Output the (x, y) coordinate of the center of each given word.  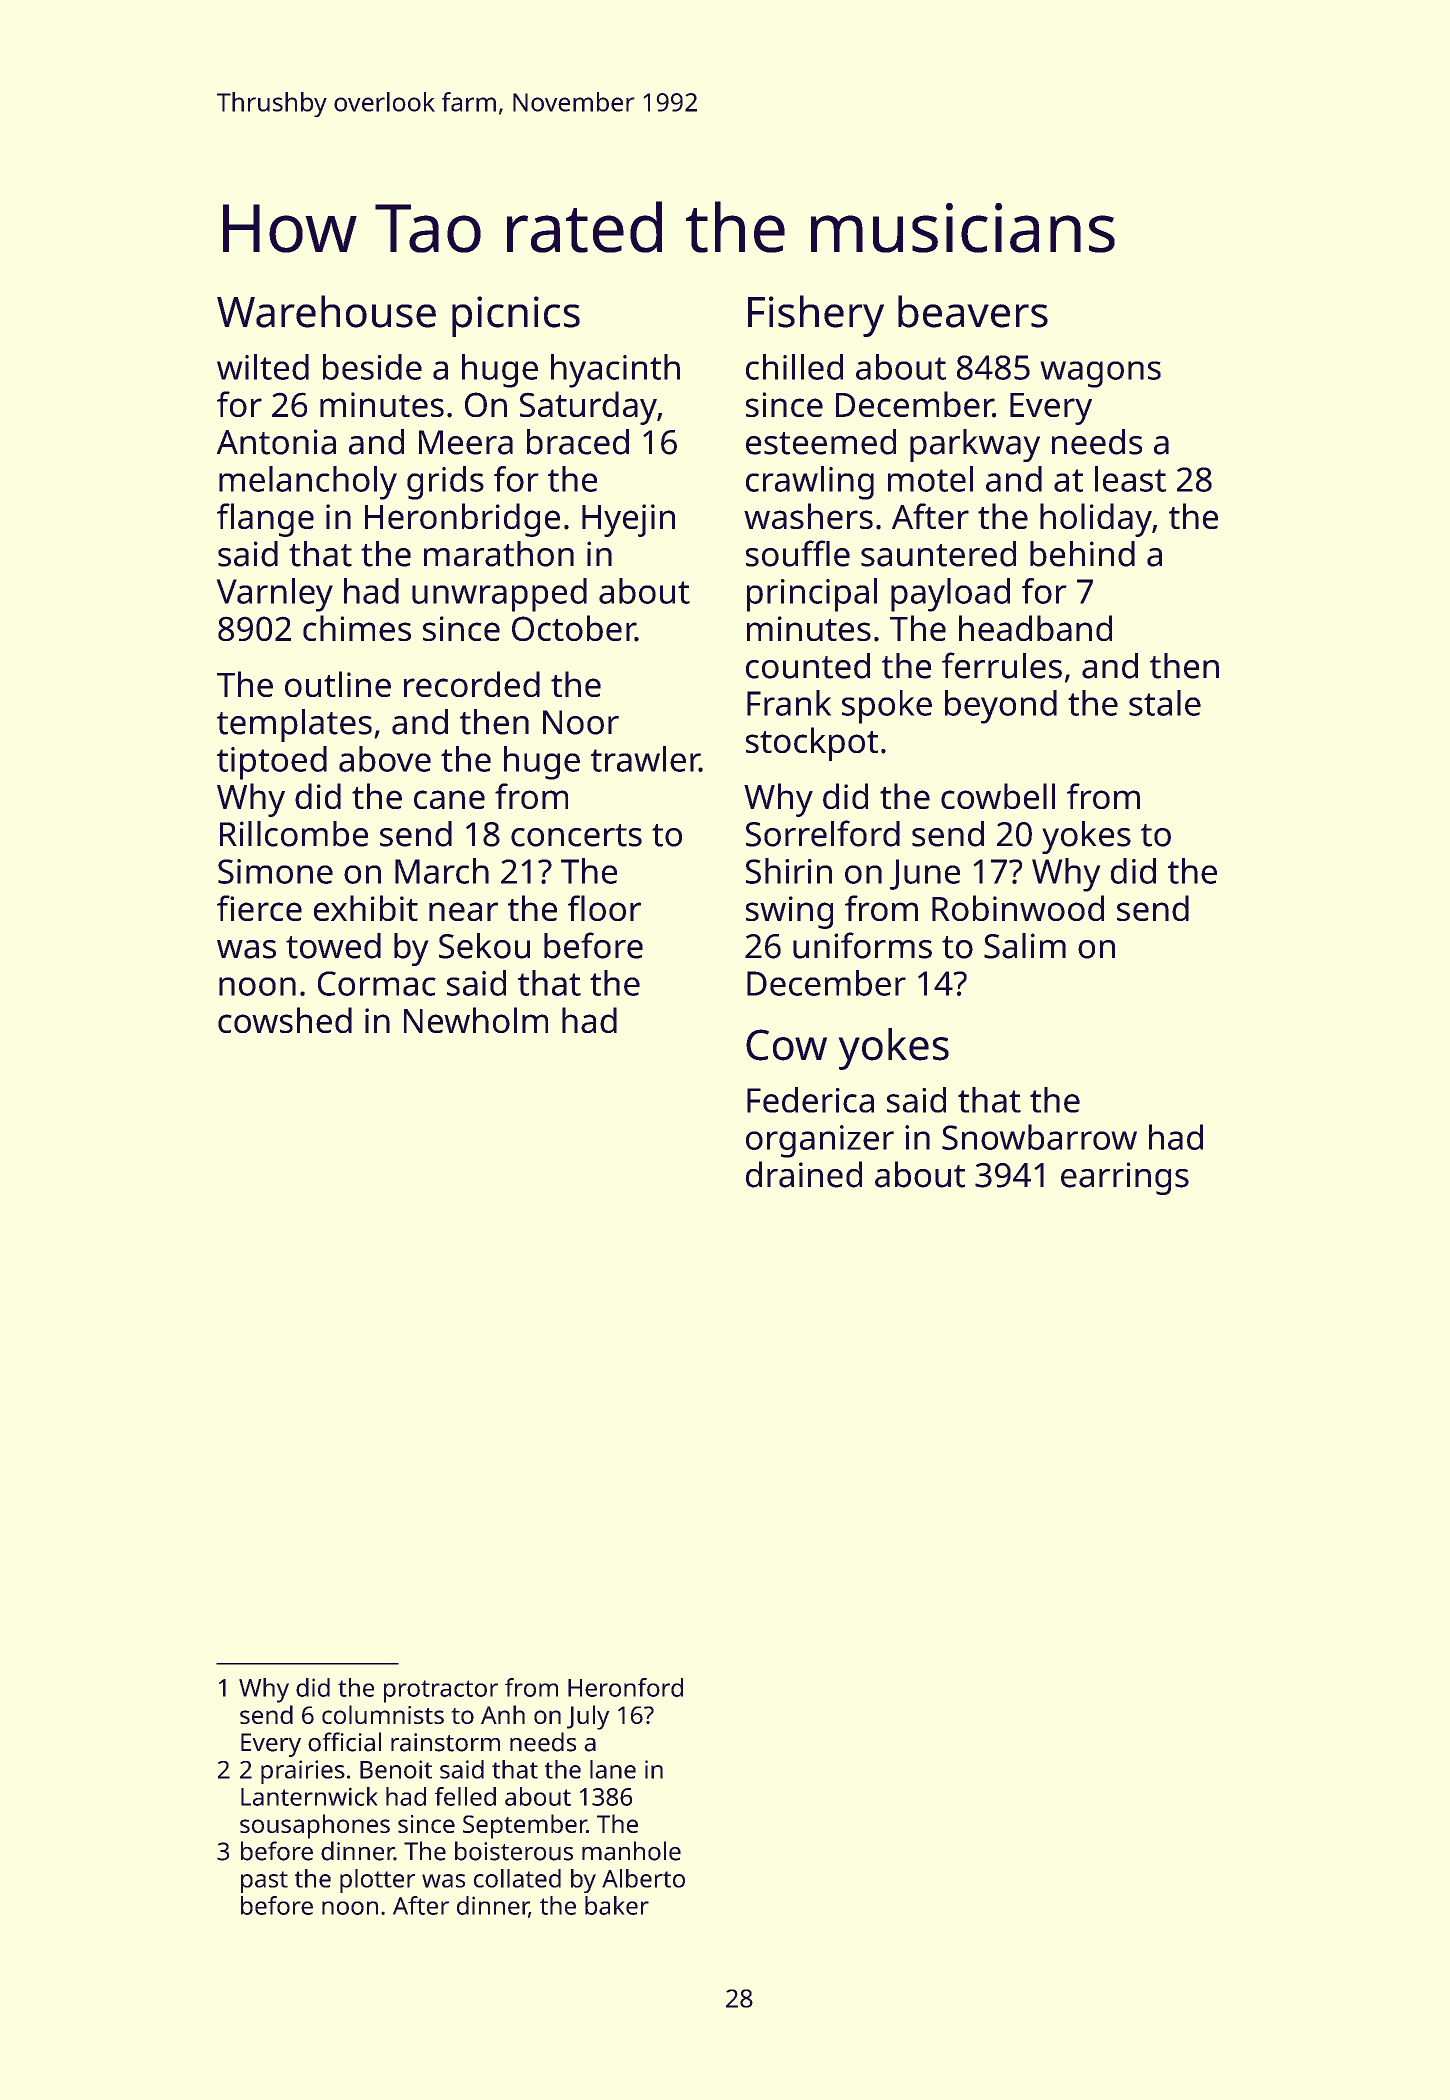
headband (1035, 628)
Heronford (625, 1687)
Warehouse (326, 311)
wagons (1100, 374)
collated (517, 1878)
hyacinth (615, 371)
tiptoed (272, 763)
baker (617, 1905)
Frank (789, 703)
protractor (441, 1691)
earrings (1125, 1178)
